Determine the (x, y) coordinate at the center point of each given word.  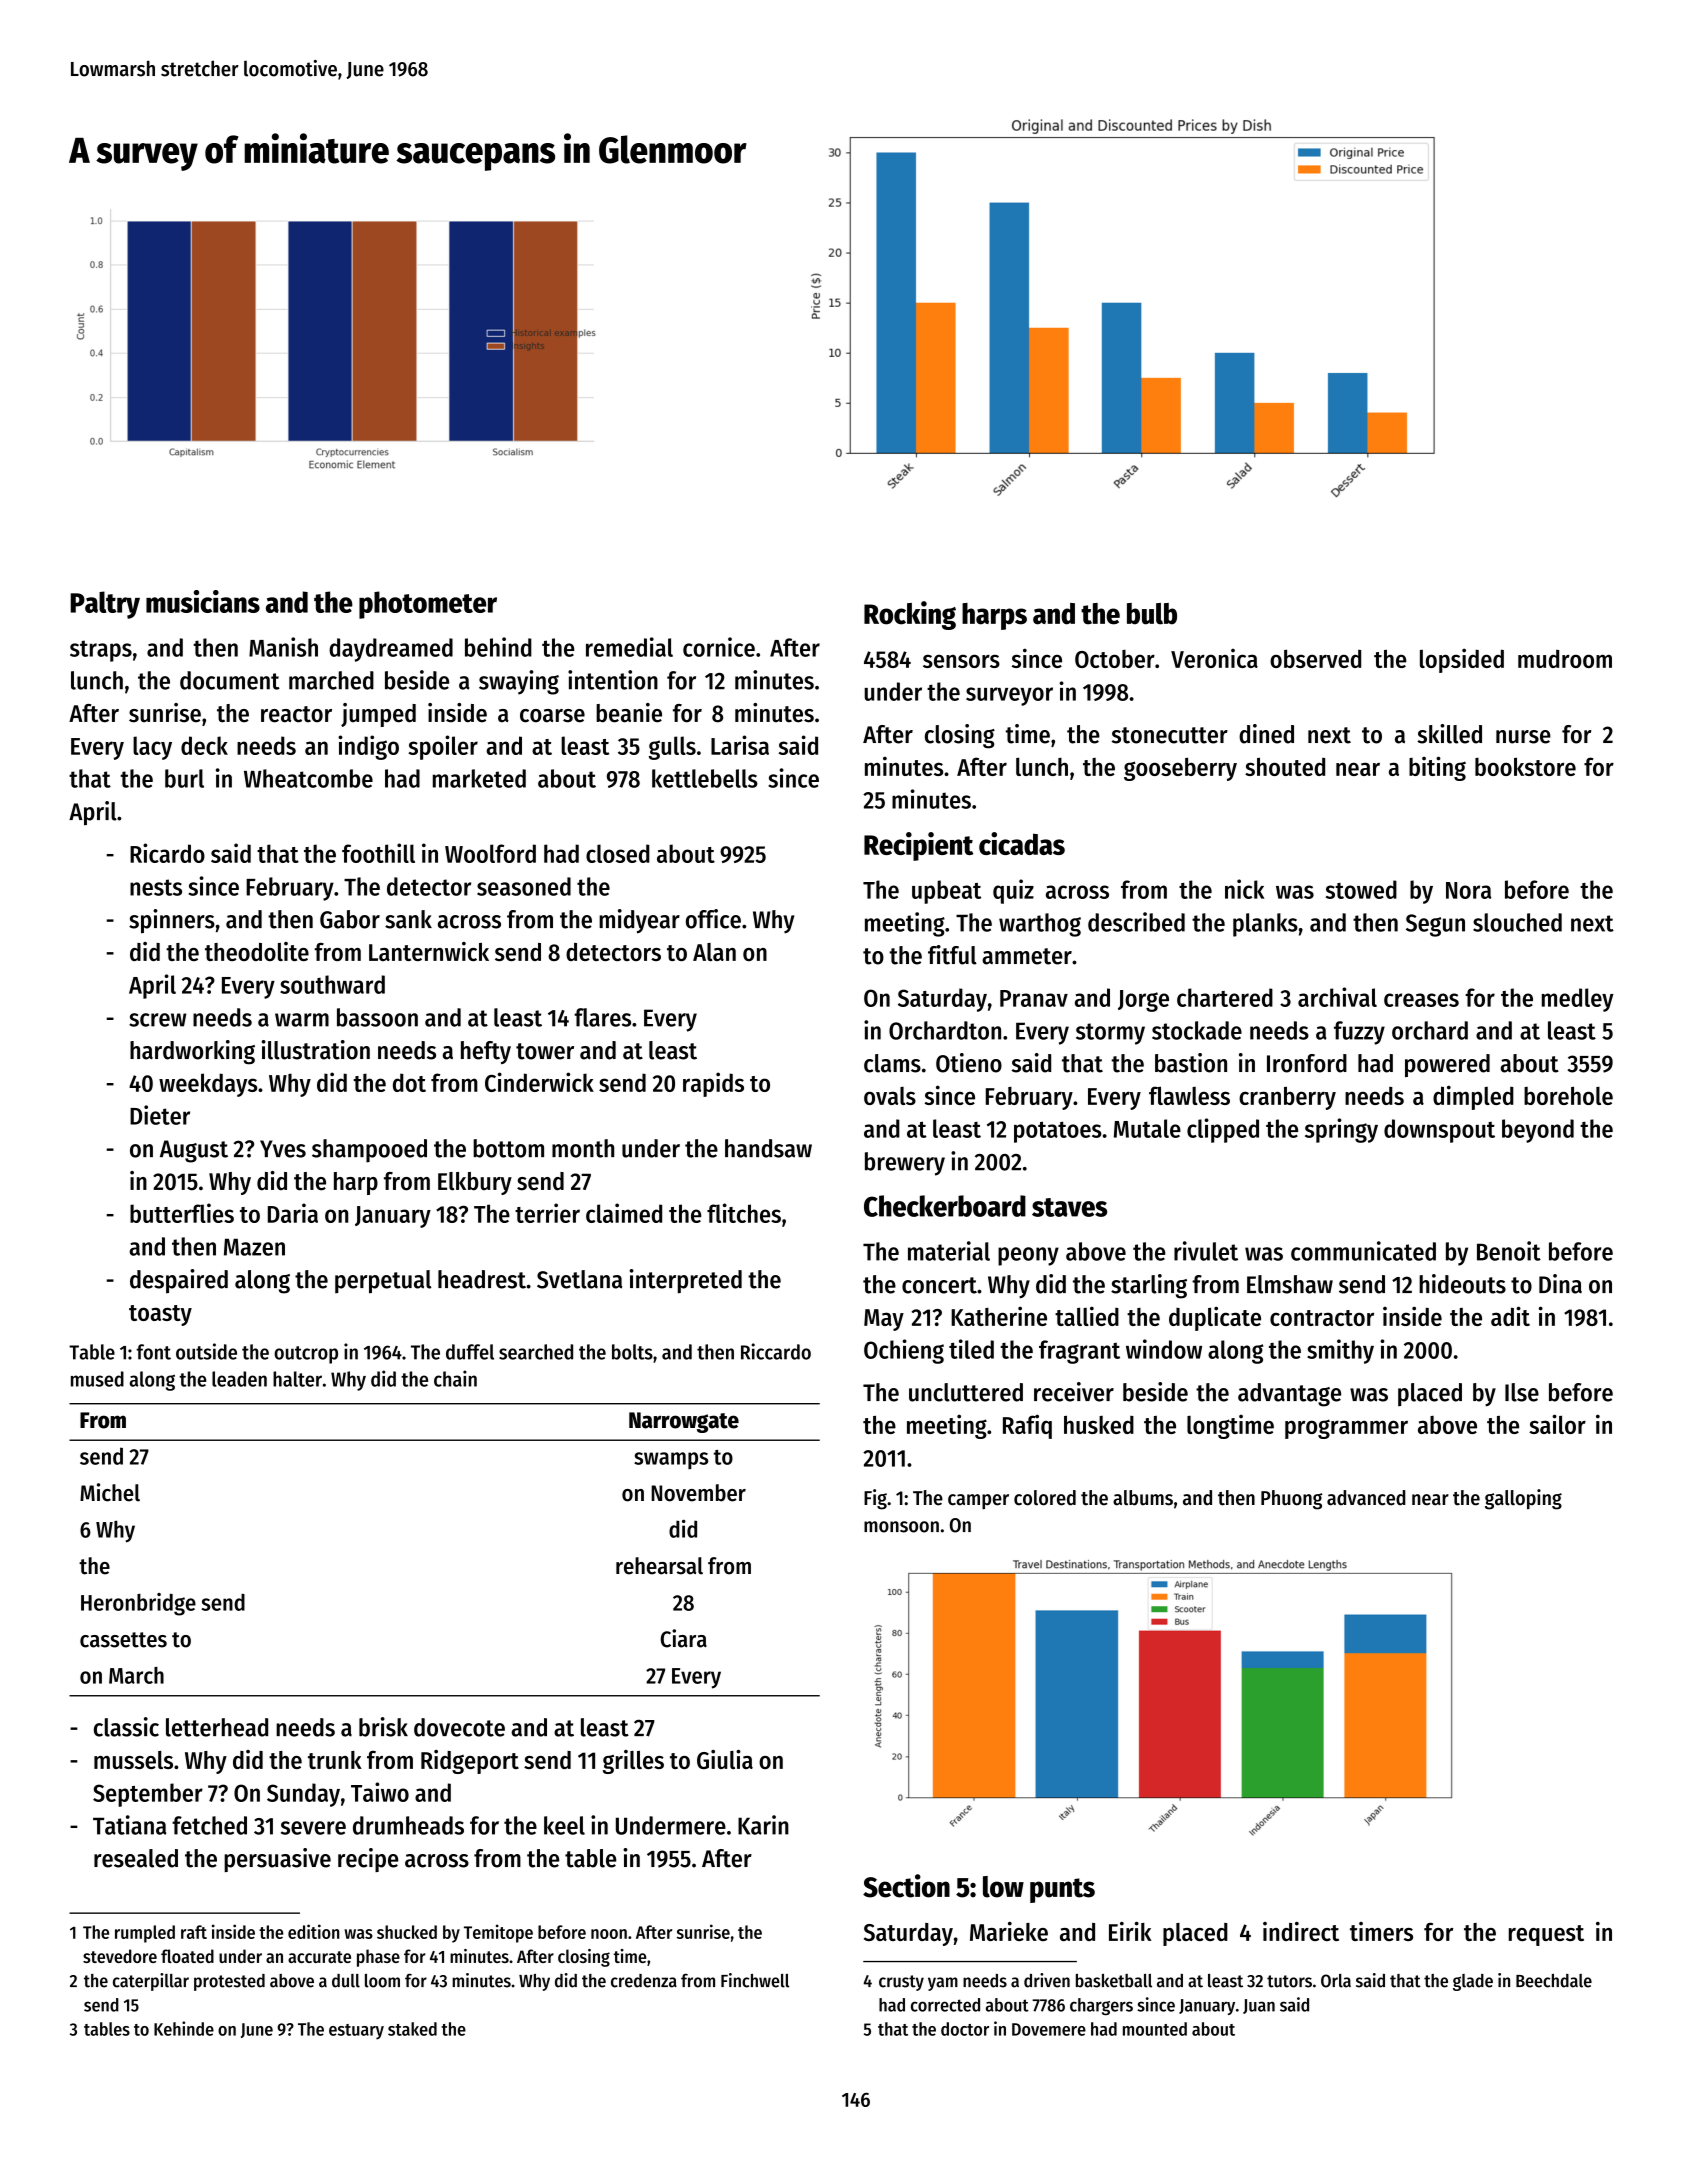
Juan (1259, 2006)
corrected (945, 2005)
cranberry (1287, 1098)
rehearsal (659, 1566)
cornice (719, 647)
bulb (1152, 614)
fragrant (1079, 1352)
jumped (378, 715)
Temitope (498, 1933)
